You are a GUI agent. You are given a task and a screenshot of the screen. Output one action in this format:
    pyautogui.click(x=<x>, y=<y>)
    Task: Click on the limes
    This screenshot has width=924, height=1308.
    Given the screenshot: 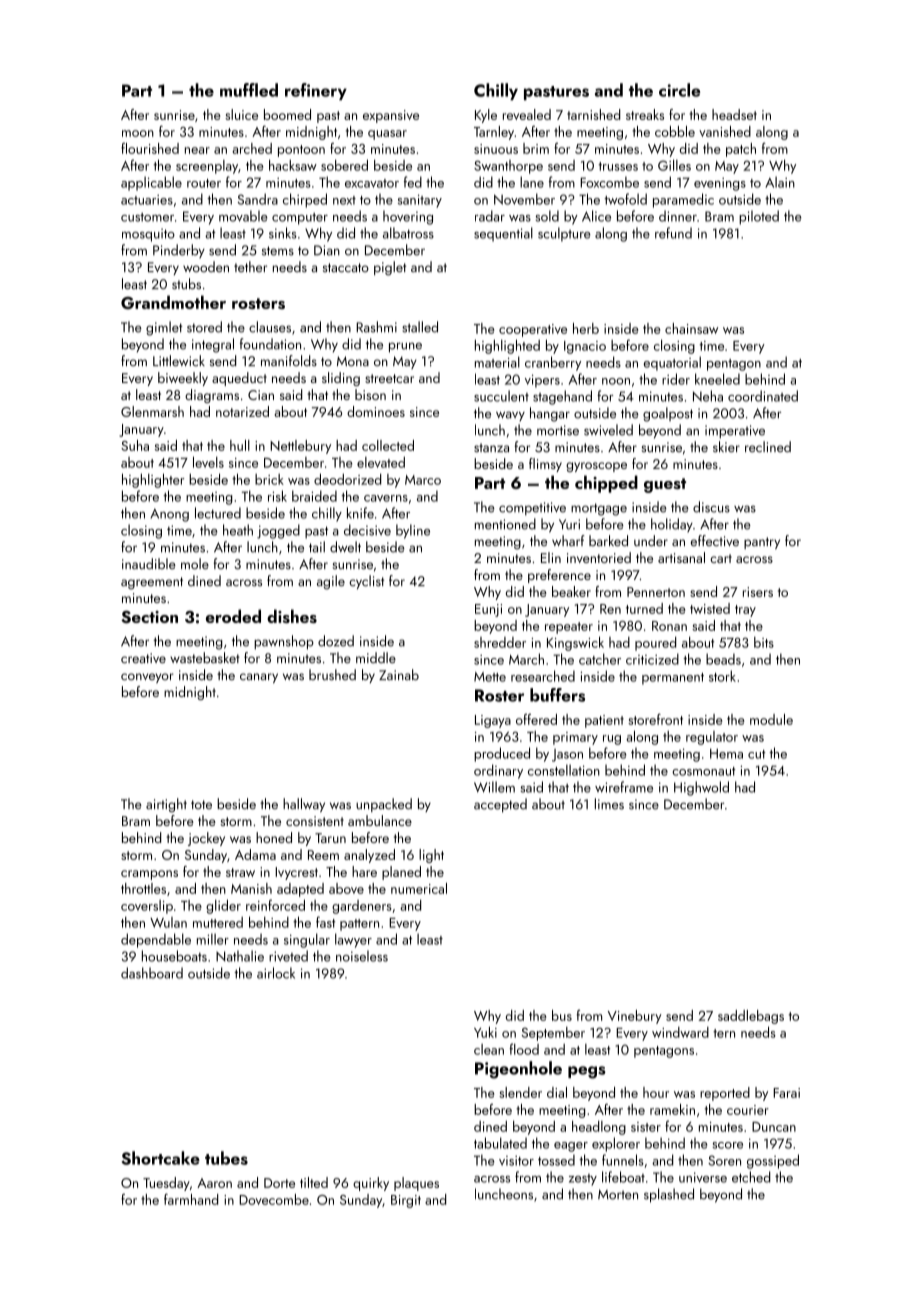 What is the action you would take?
    pyautogui.click(x=609, y=804)
